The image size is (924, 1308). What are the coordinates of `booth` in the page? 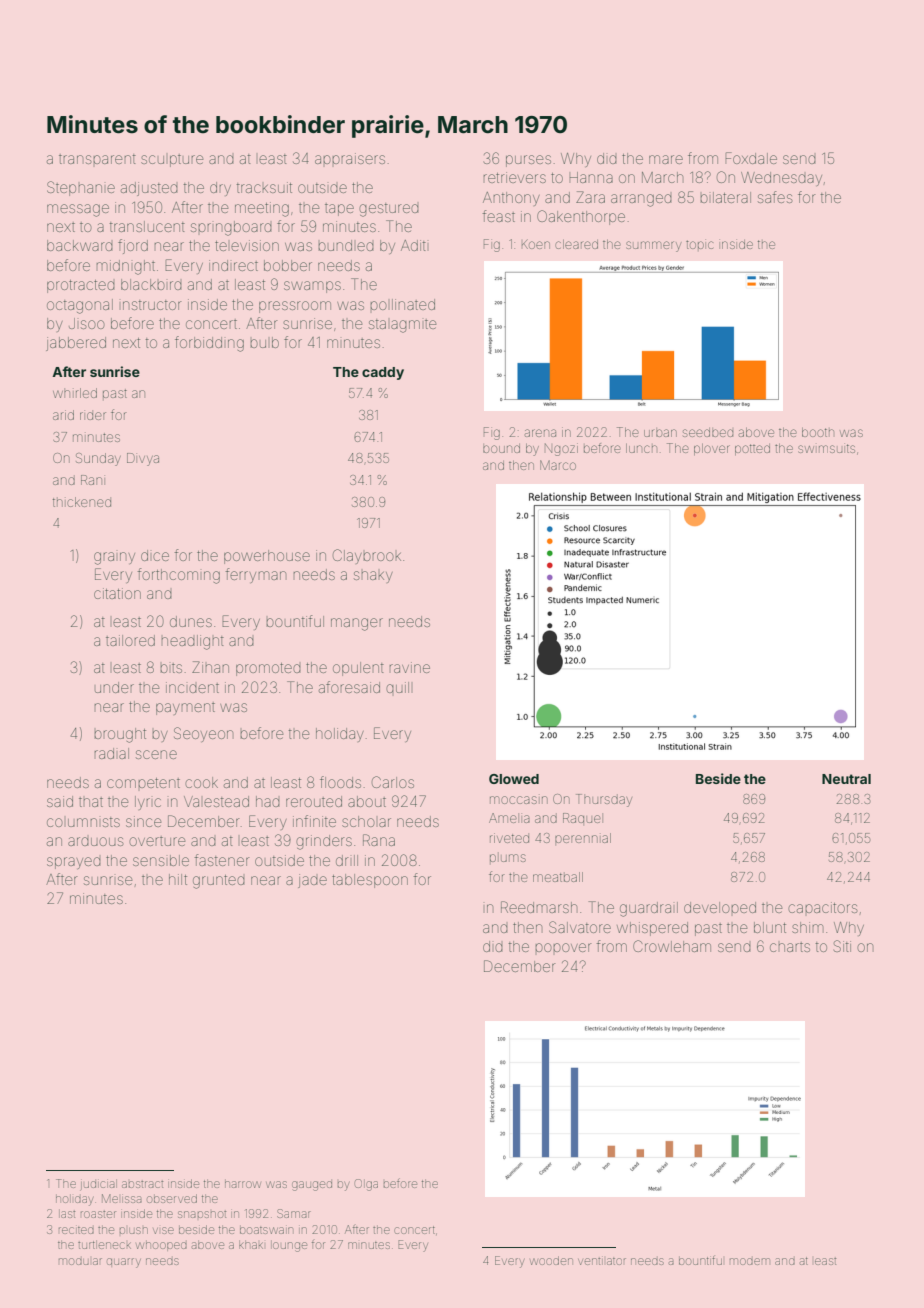 It's located at (818, 432).
